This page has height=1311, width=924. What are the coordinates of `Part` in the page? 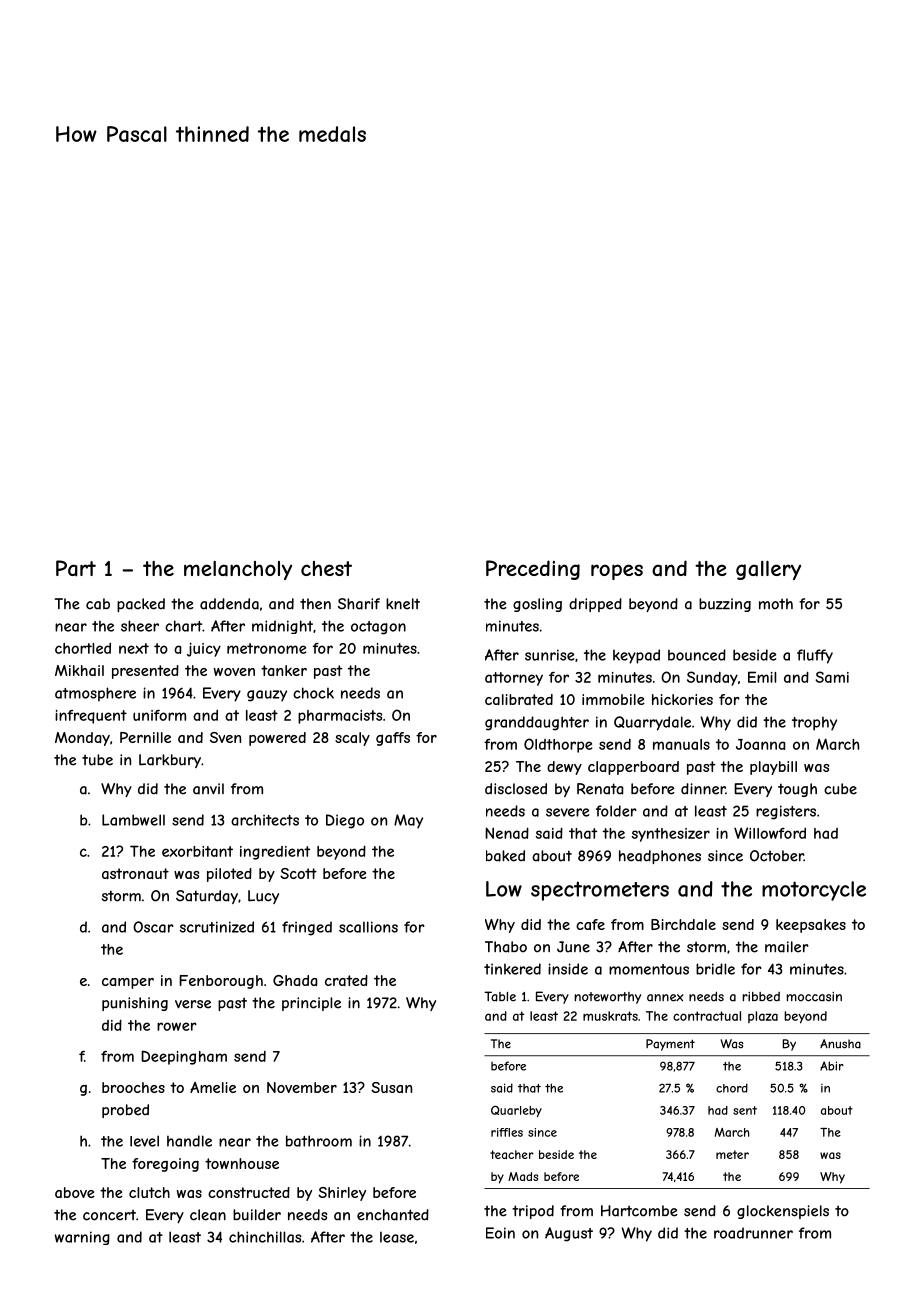 It's located at (76, 568).
